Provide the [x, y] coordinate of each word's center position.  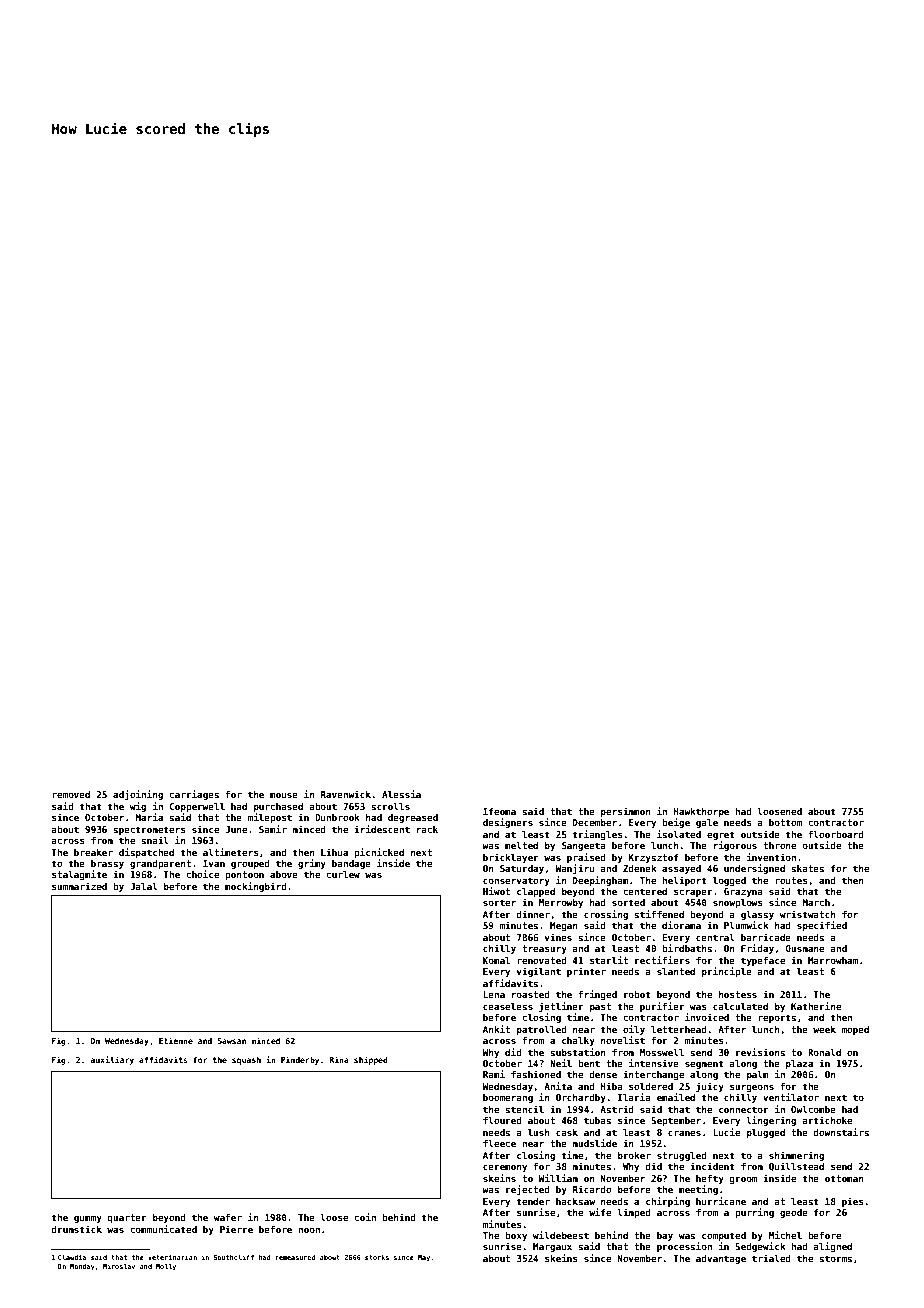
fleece [499, 1143]
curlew [343, 874]
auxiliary [112, 1060]
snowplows [738, 903]
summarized [79, 886]
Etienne [176, 1040]
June [236, 829]
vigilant [539, 972]
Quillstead [796, 1166]
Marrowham [833, 960]
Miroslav [119, 1266]
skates [807, 868]
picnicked [379, 853]
